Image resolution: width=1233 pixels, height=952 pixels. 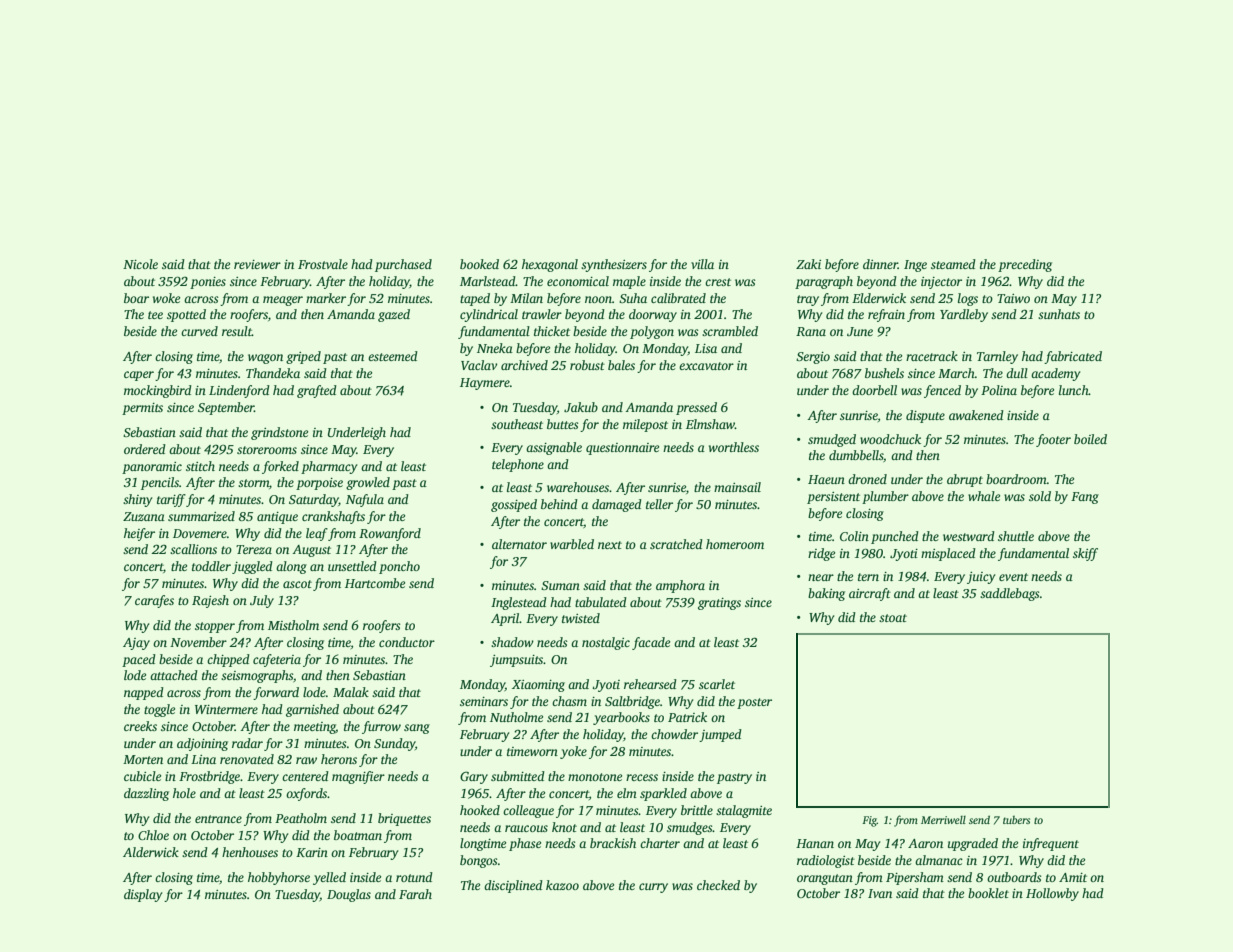 I want to click on warehouses, so click(x=578, y=487).
